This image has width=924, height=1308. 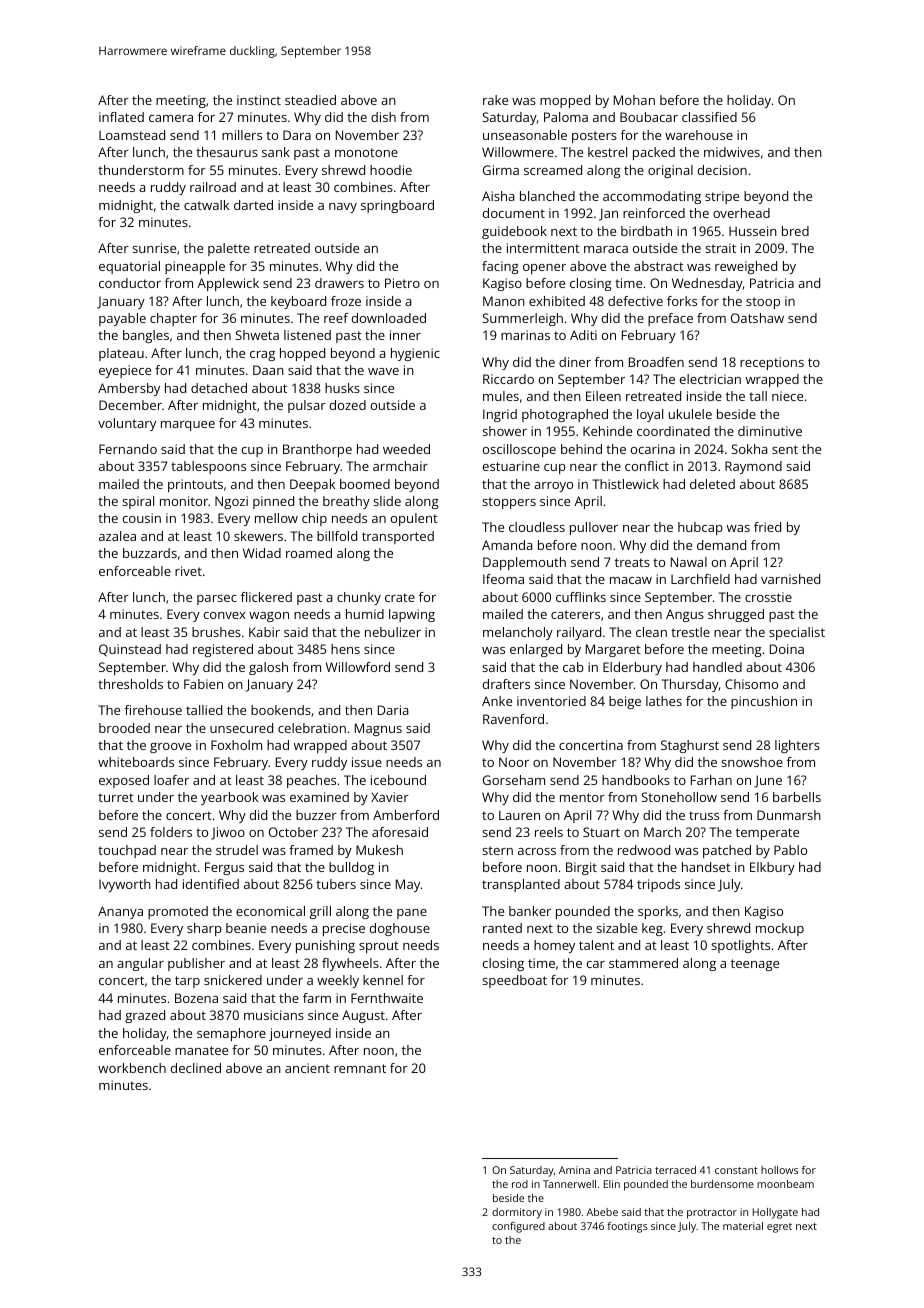 I want to click on homey, so click(x=554, y=946).
